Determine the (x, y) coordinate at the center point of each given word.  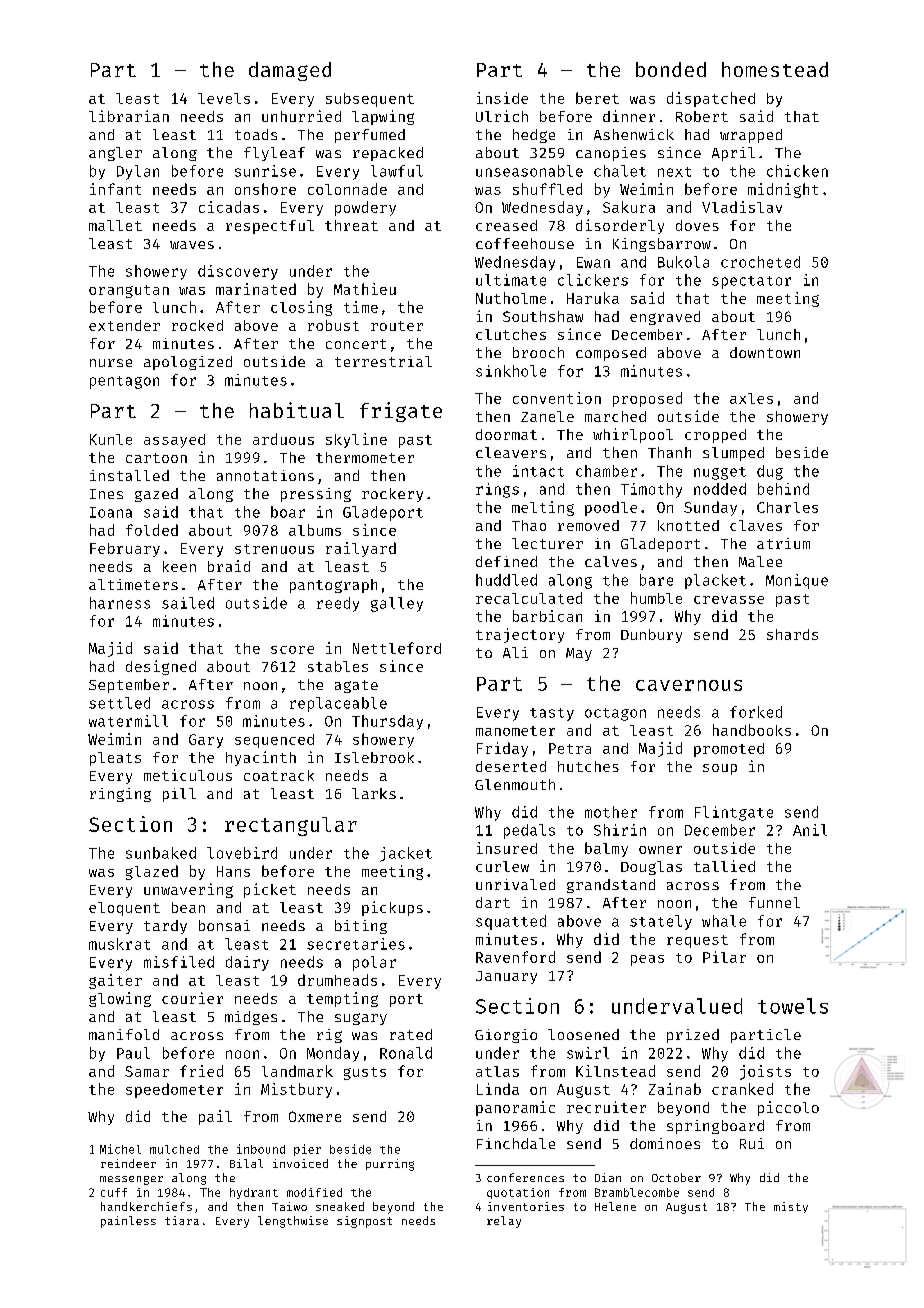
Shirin (620, 830)
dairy (247, 963)
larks (374, 793)
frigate (401, 412)
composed (611, 354)
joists (765, 1072)
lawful (397, 171)
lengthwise (293, 1222)
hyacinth (261, 758)
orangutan (129, 291)
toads (256, 134)
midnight (783, 190)
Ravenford (515, 957)
